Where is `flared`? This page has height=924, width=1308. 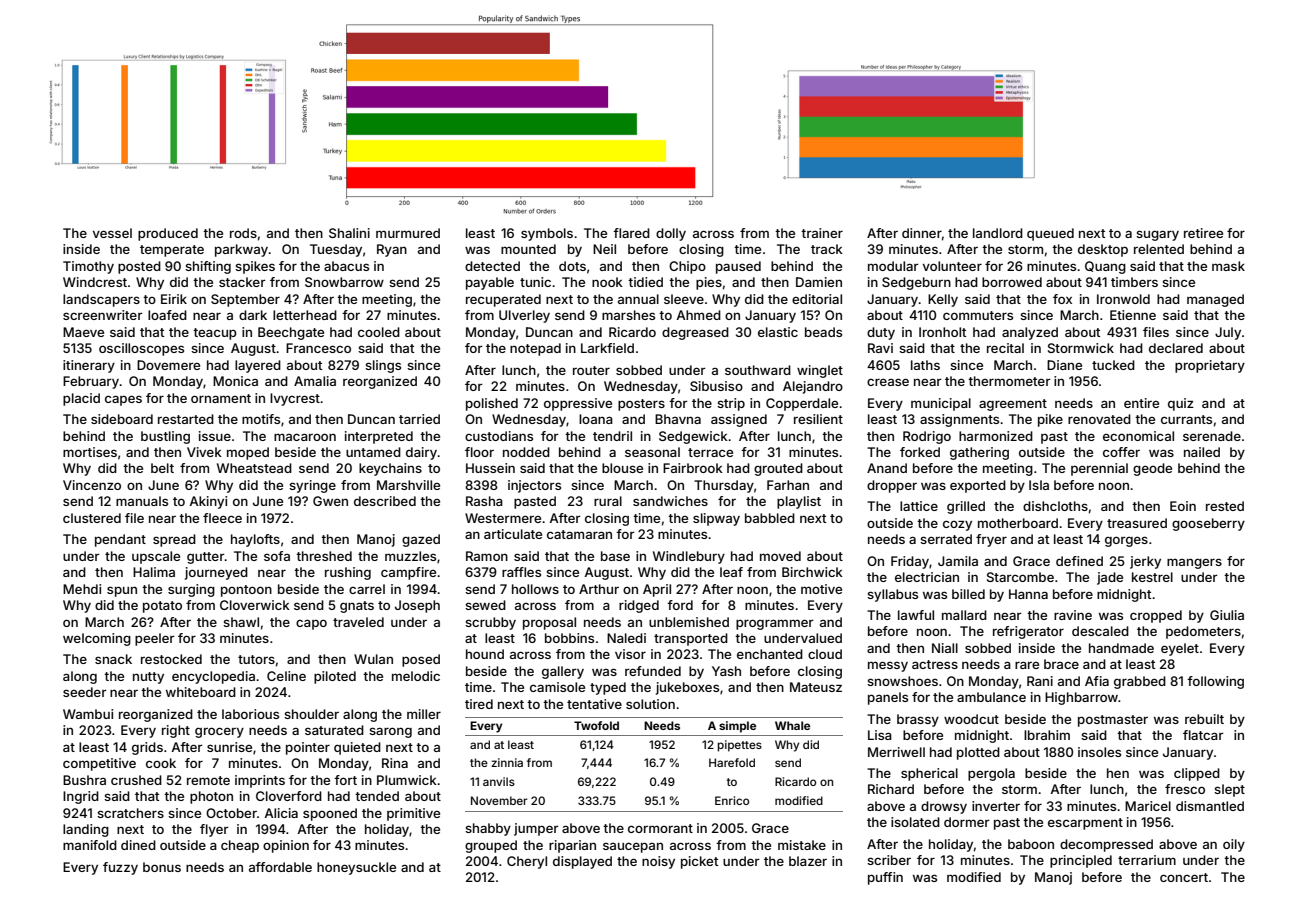 flared is located at coordinates (631, 233).
